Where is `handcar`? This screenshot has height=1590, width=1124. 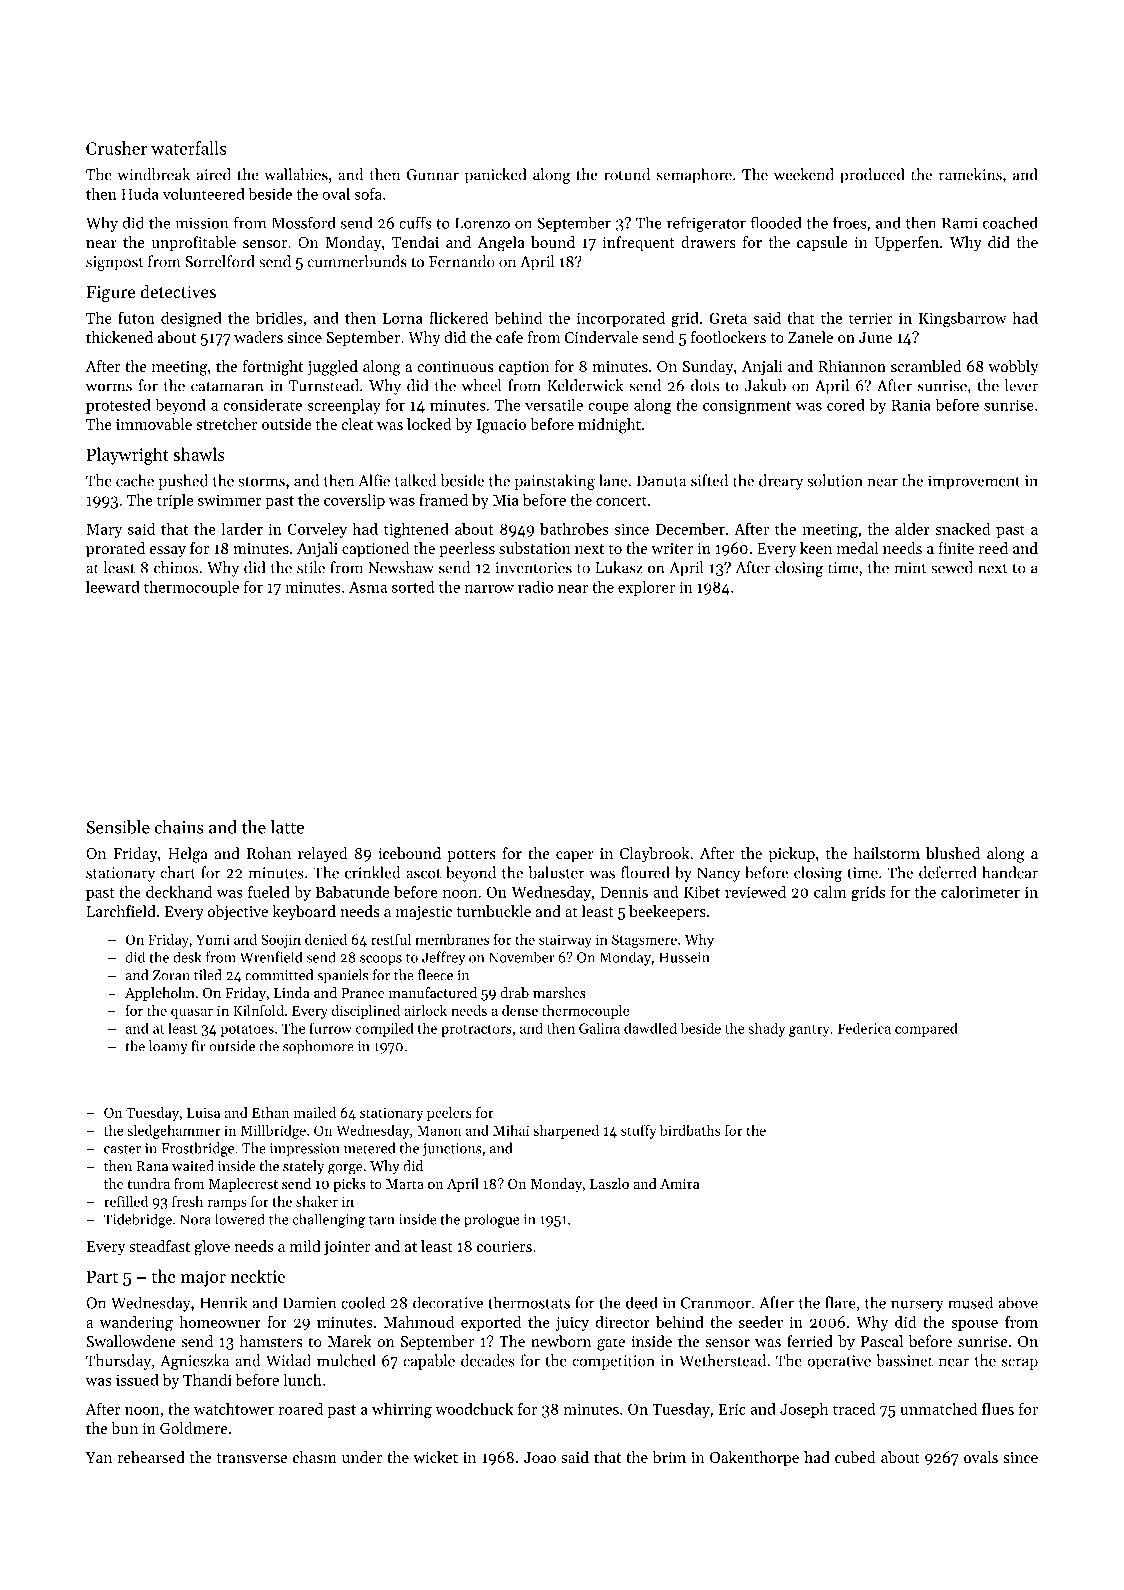
handcar is located at coordinates (1010, 872).
